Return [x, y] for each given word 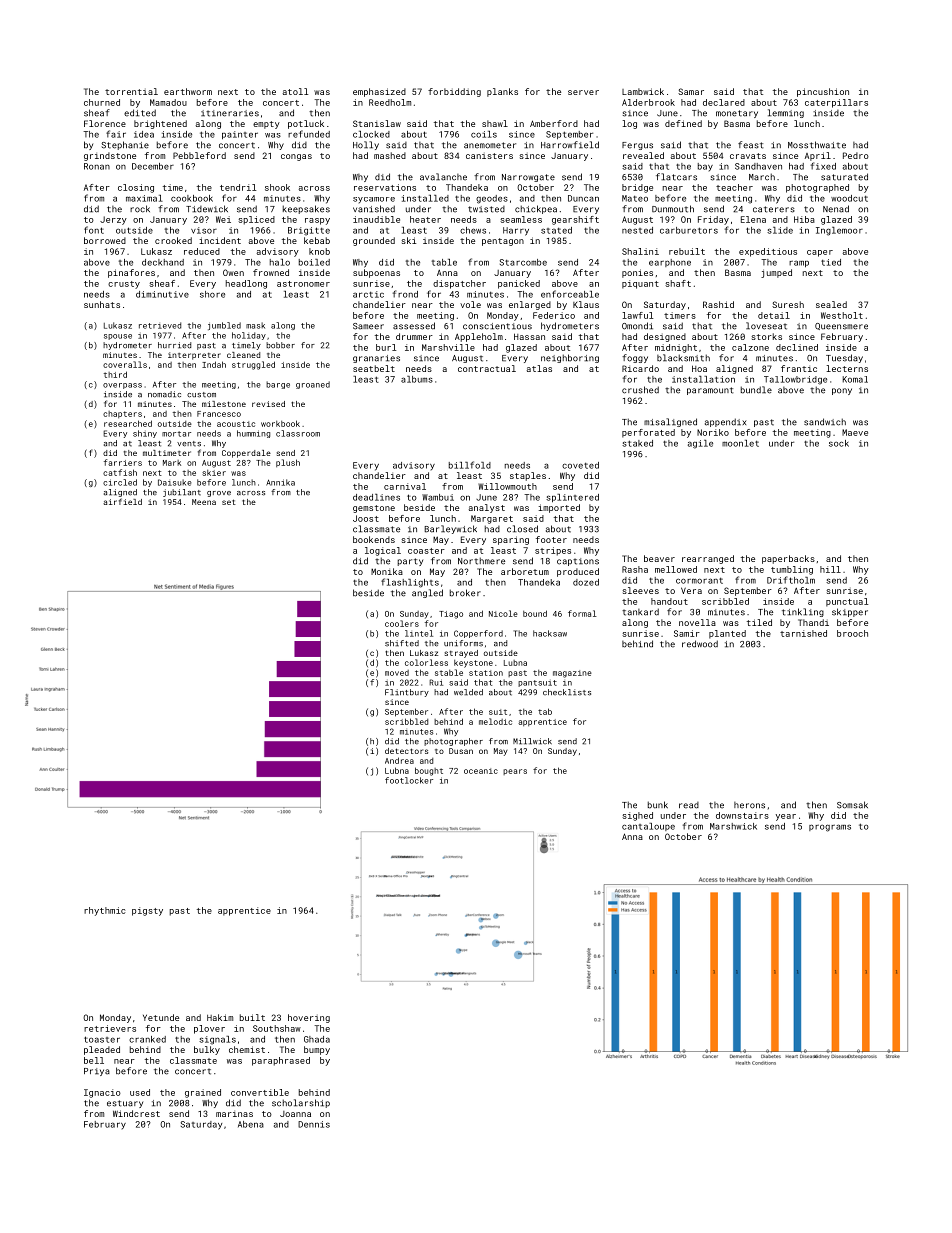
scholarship [301, 1103]
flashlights [410, 583]
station [486, 673]
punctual [847, 602]
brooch [852, 633]
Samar [691, 91]
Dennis [314, 1124]
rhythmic [104, 911]
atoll [295, 91]
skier [214, 473]
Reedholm [390, 102]
